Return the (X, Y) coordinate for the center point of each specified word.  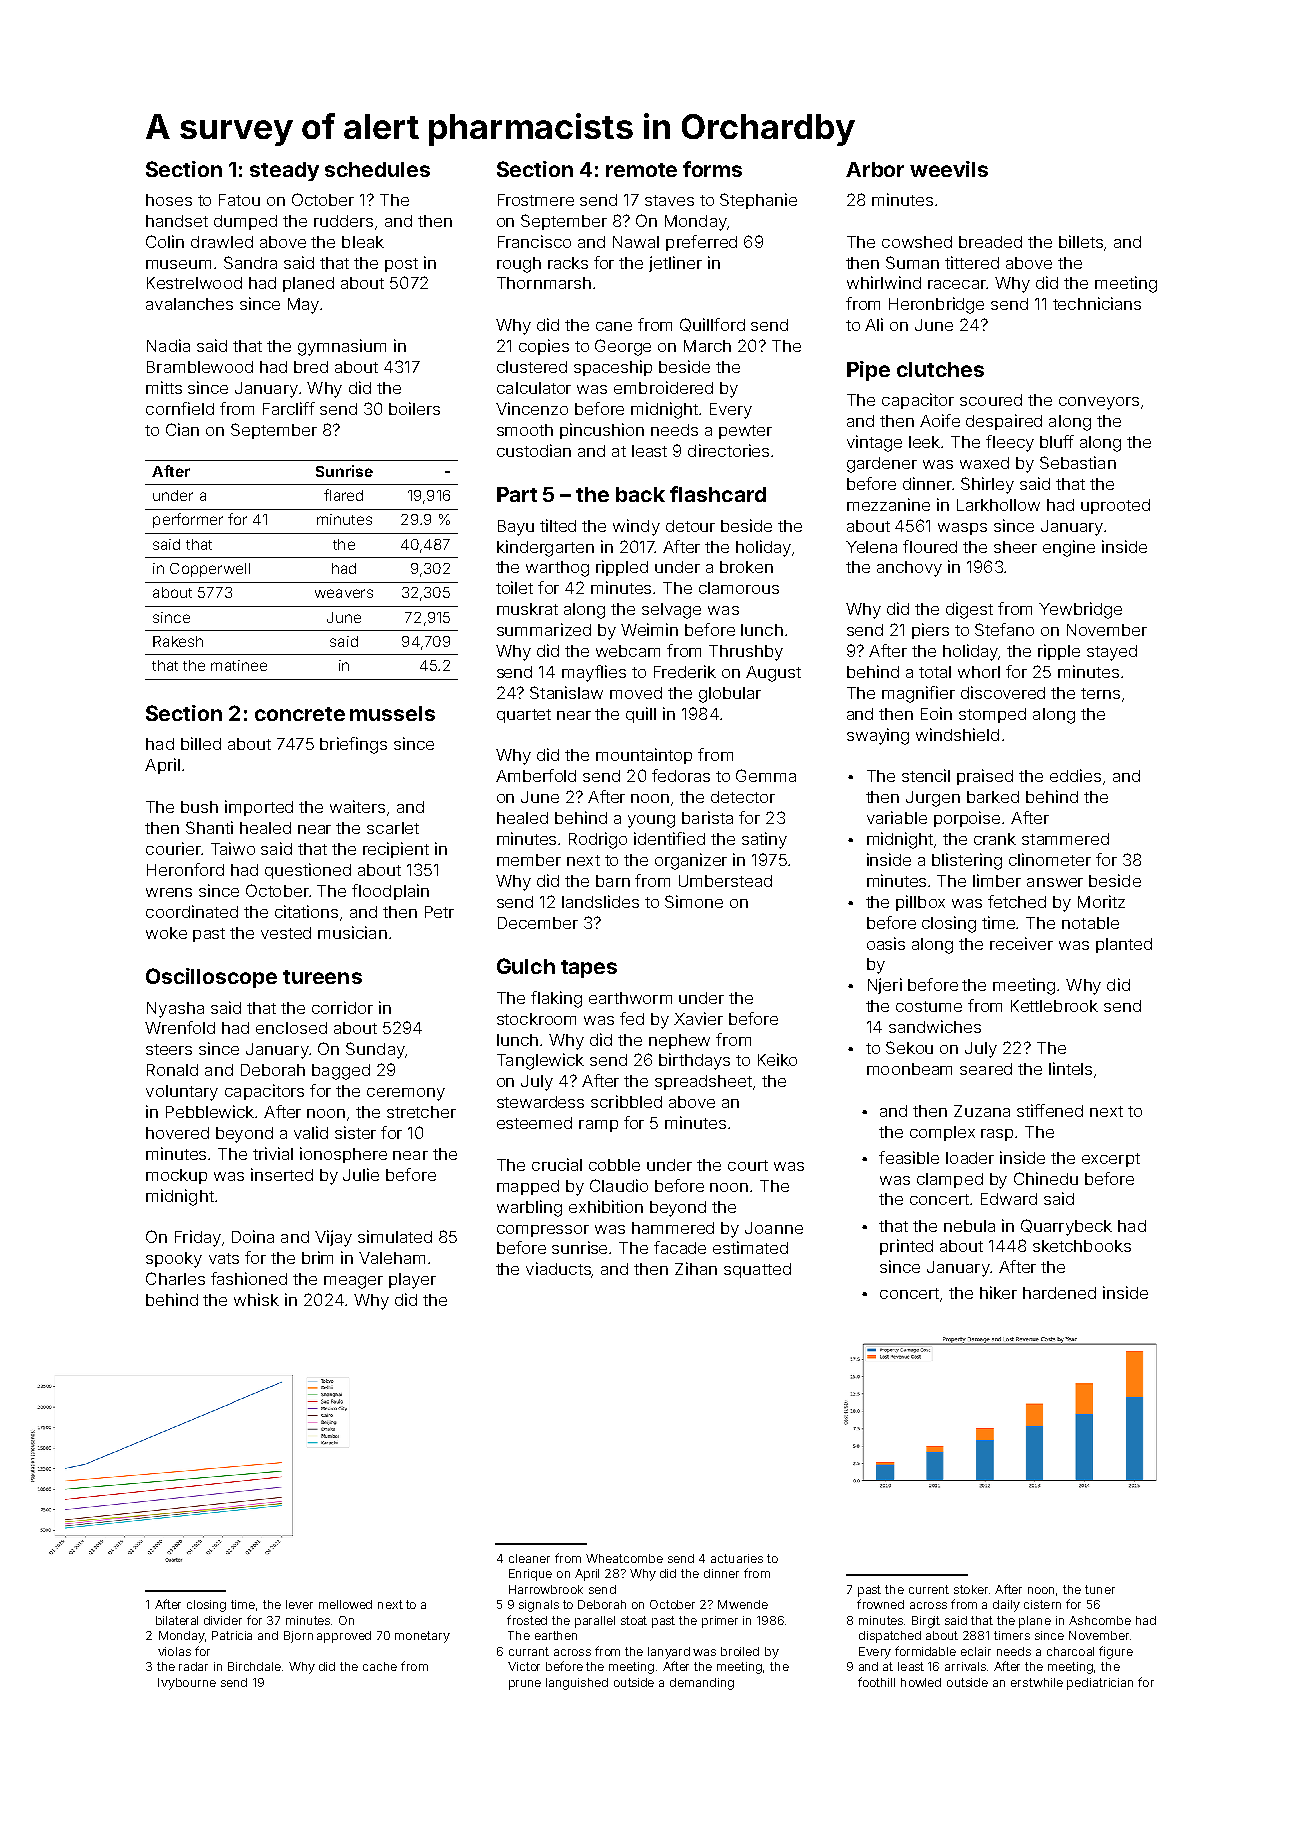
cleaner (529, 1558)
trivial (273, 1153)
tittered (972, 262)
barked (993, 797)
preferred (701, 243)
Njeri (885, 986)
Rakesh (178, 641)
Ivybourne (187, 1684)
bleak (363, 242)
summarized (544, 629)
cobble (614, 1165)
